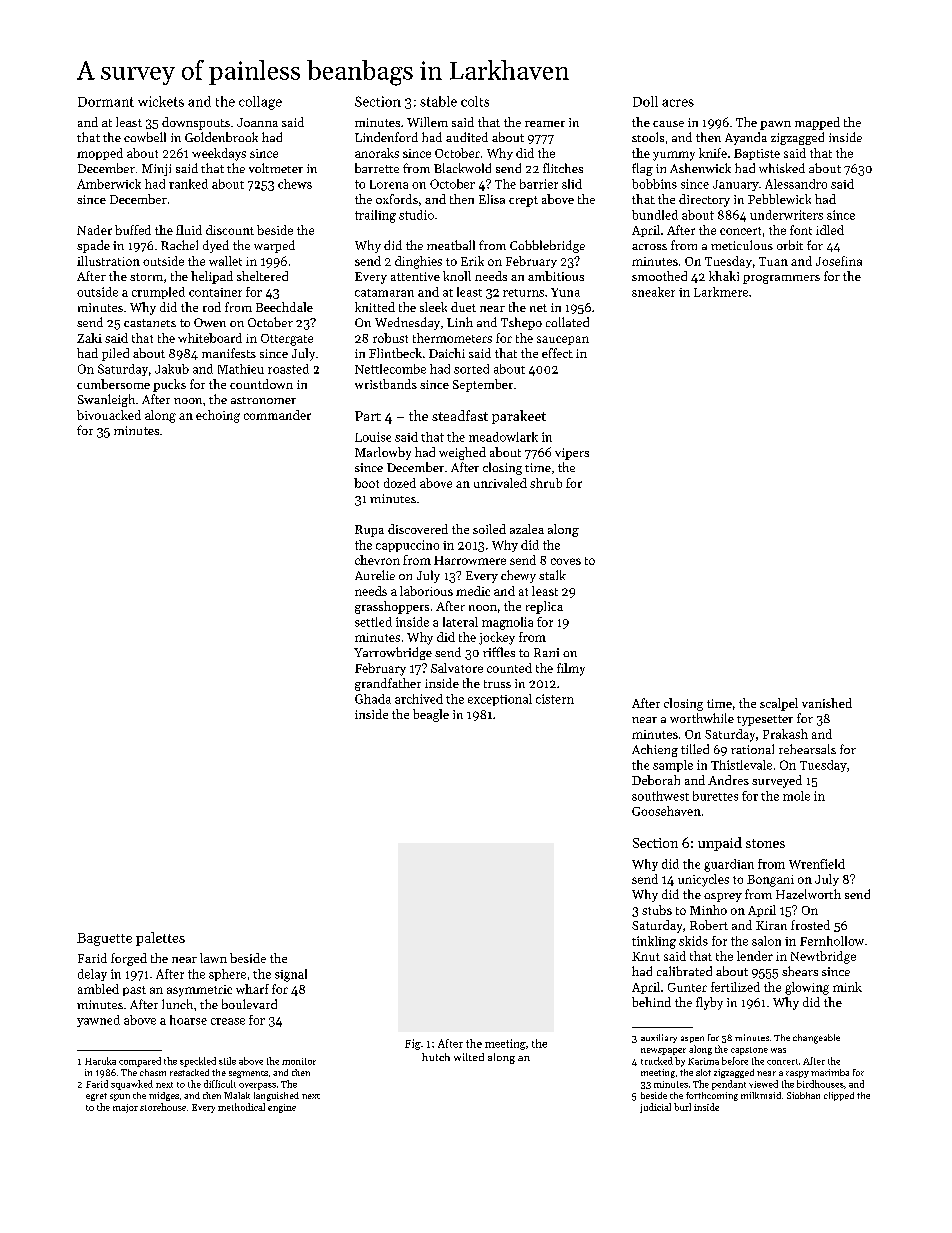  What do you see at coordinates (796, 796) in the screenshot?
I see `mole` at bounding box center [796, 796].
